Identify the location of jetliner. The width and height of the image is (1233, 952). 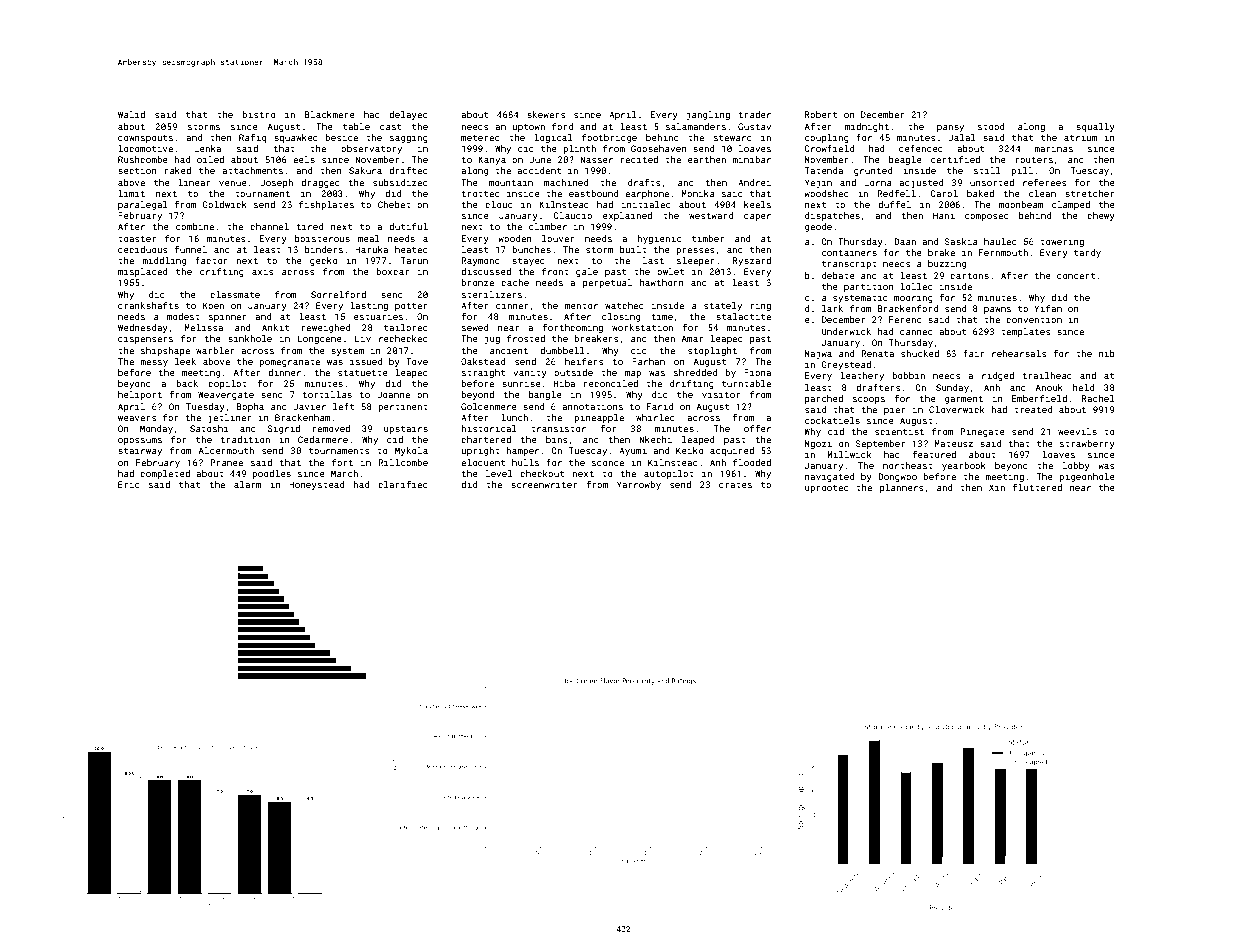
(230, 418).
